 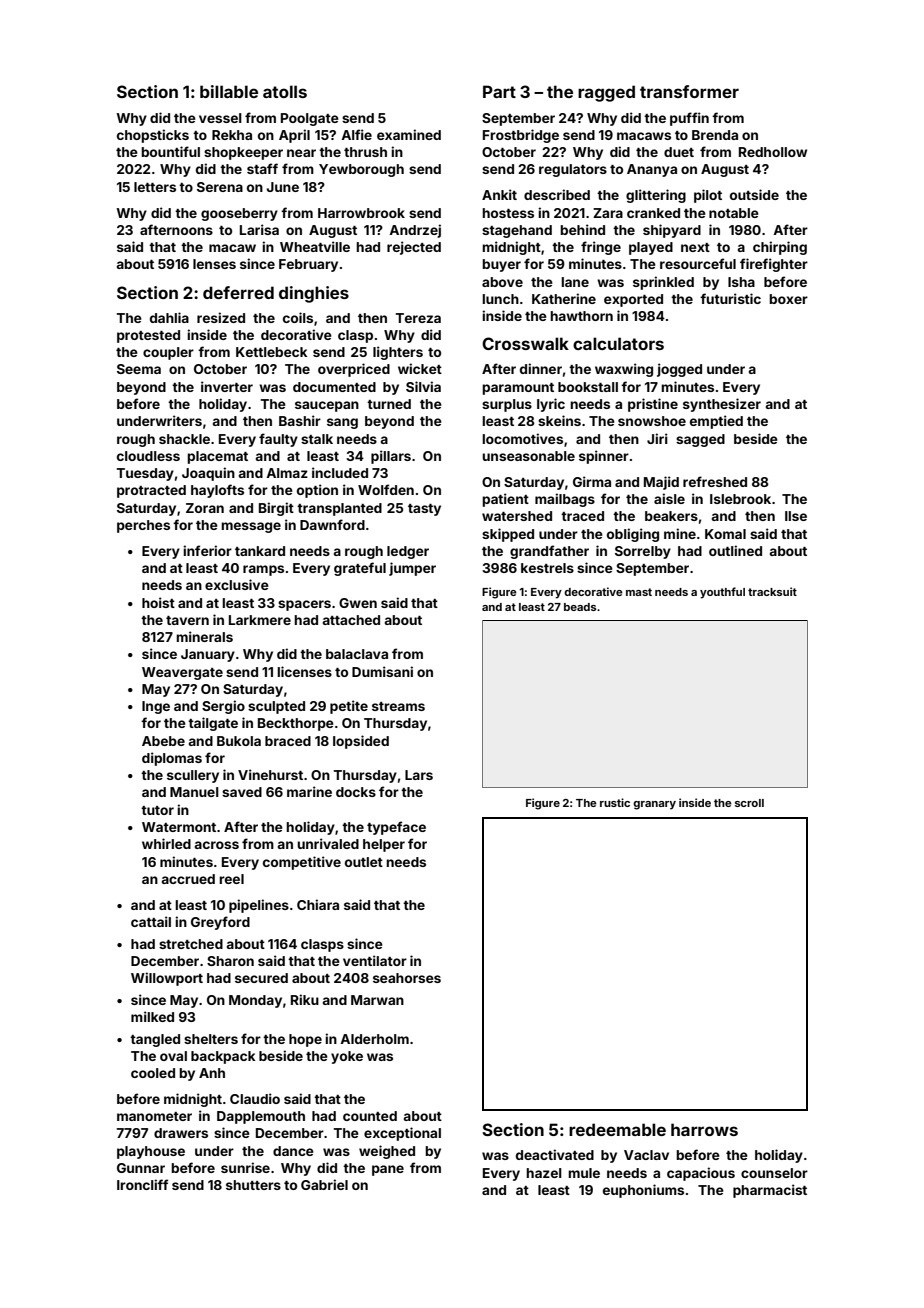 I want to click on shopkeeper, so click(x=243, y=153).
